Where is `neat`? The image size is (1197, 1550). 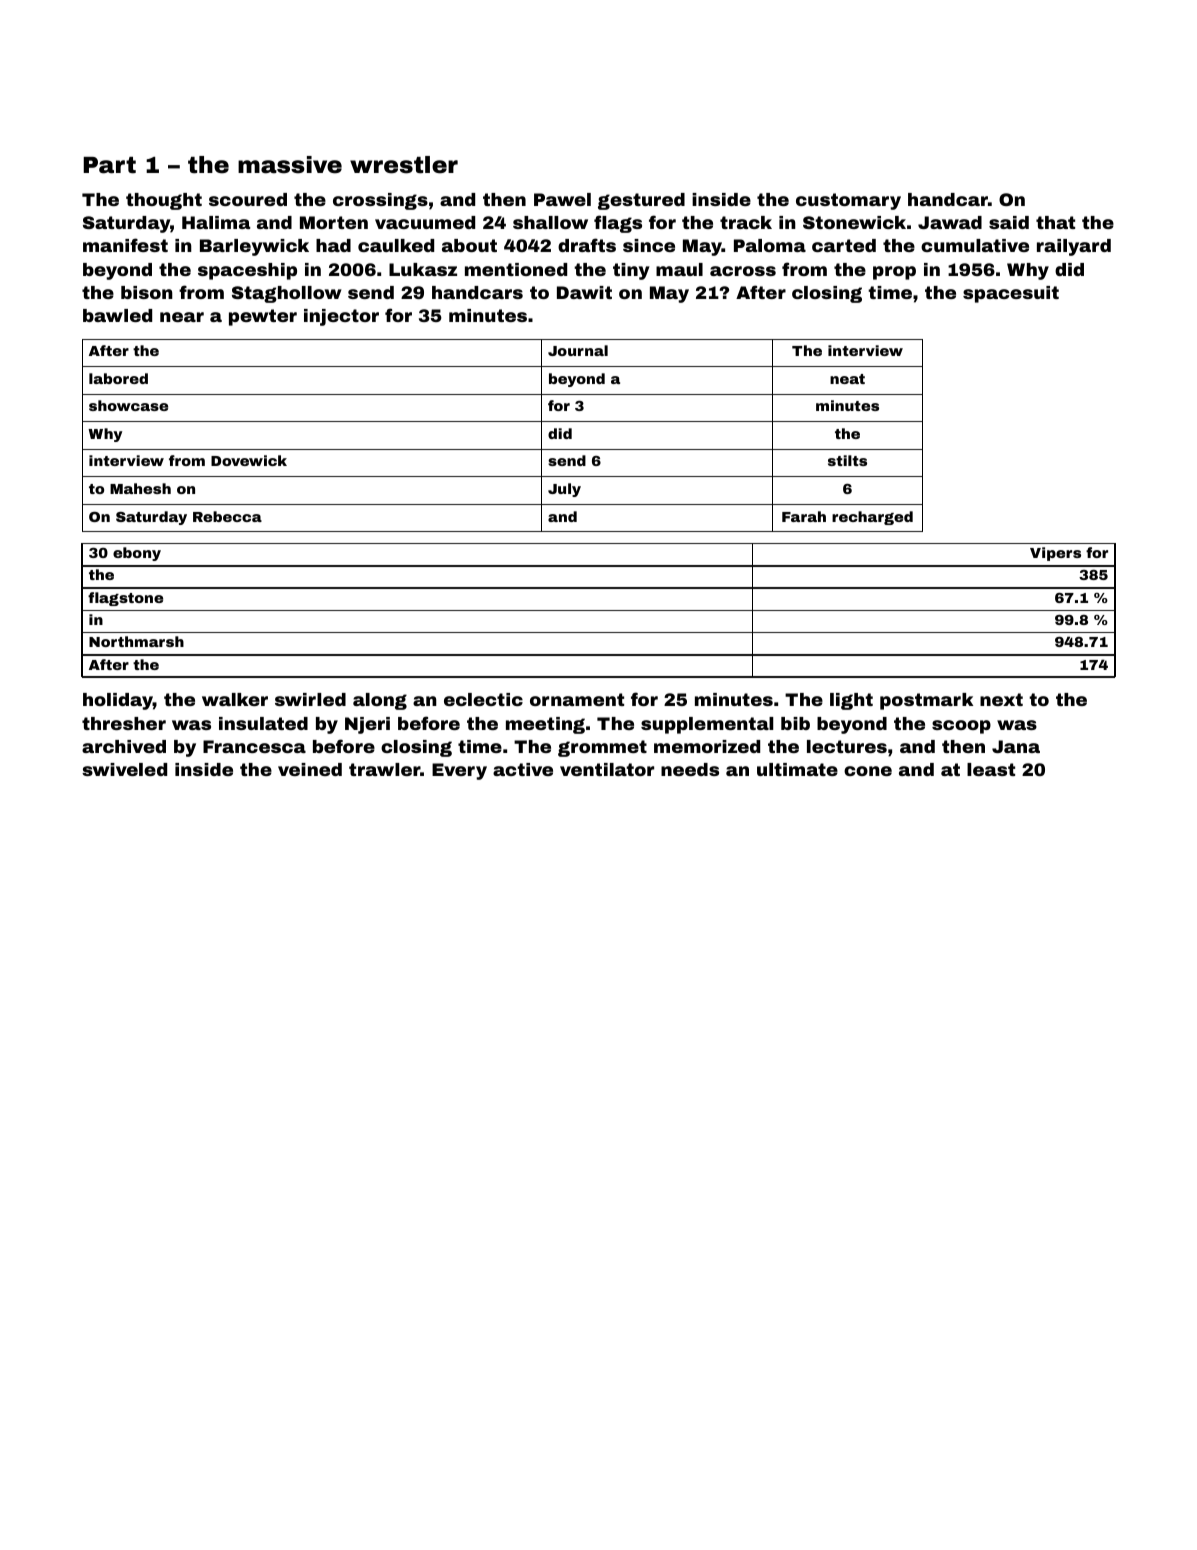 neat is located at coordinates (847, 379).
